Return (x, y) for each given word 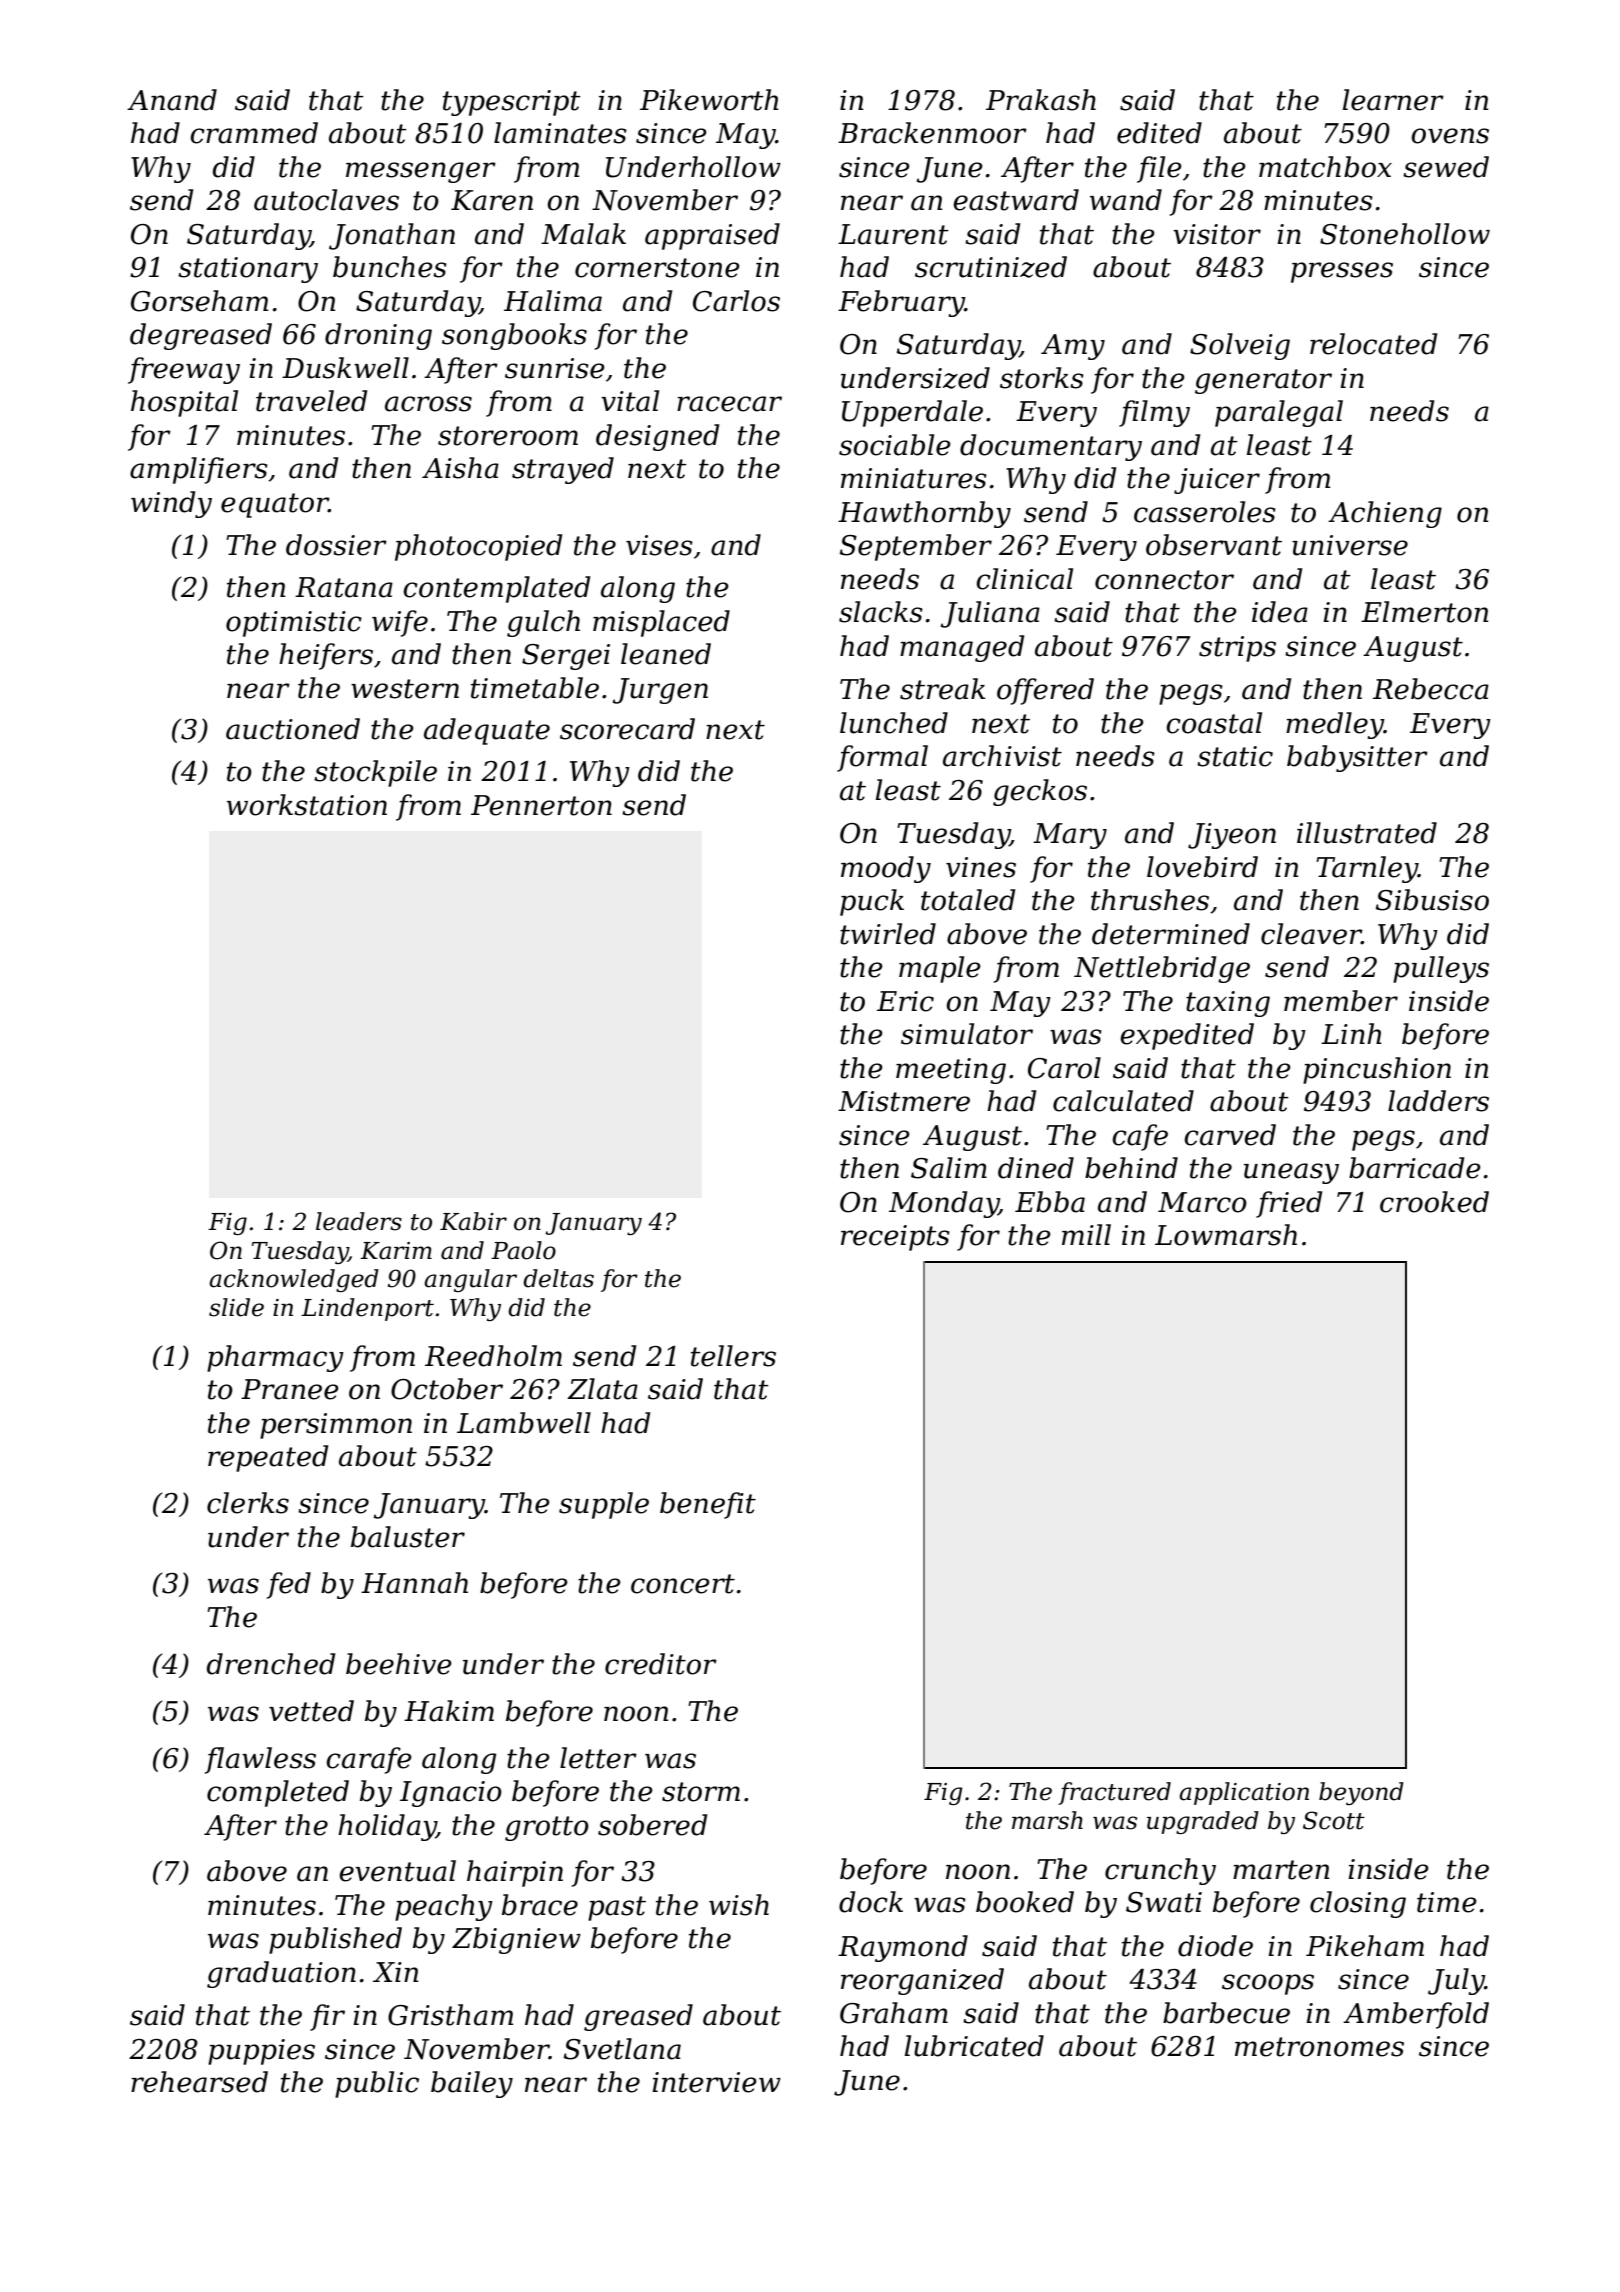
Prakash (1041, 100)
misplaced (661, 623)
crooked (1434, 1202)
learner (1393, 100)
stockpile (375, 773)
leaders (359, 1221)
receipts (895, 1238)
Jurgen (660, 691)
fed (289, 1585)
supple (604, 1505)
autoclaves (326, 200)
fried (1289, 1204)
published (335, 1940)
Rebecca (1431, 689)
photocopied (478, 547)
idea (1280, 612)
